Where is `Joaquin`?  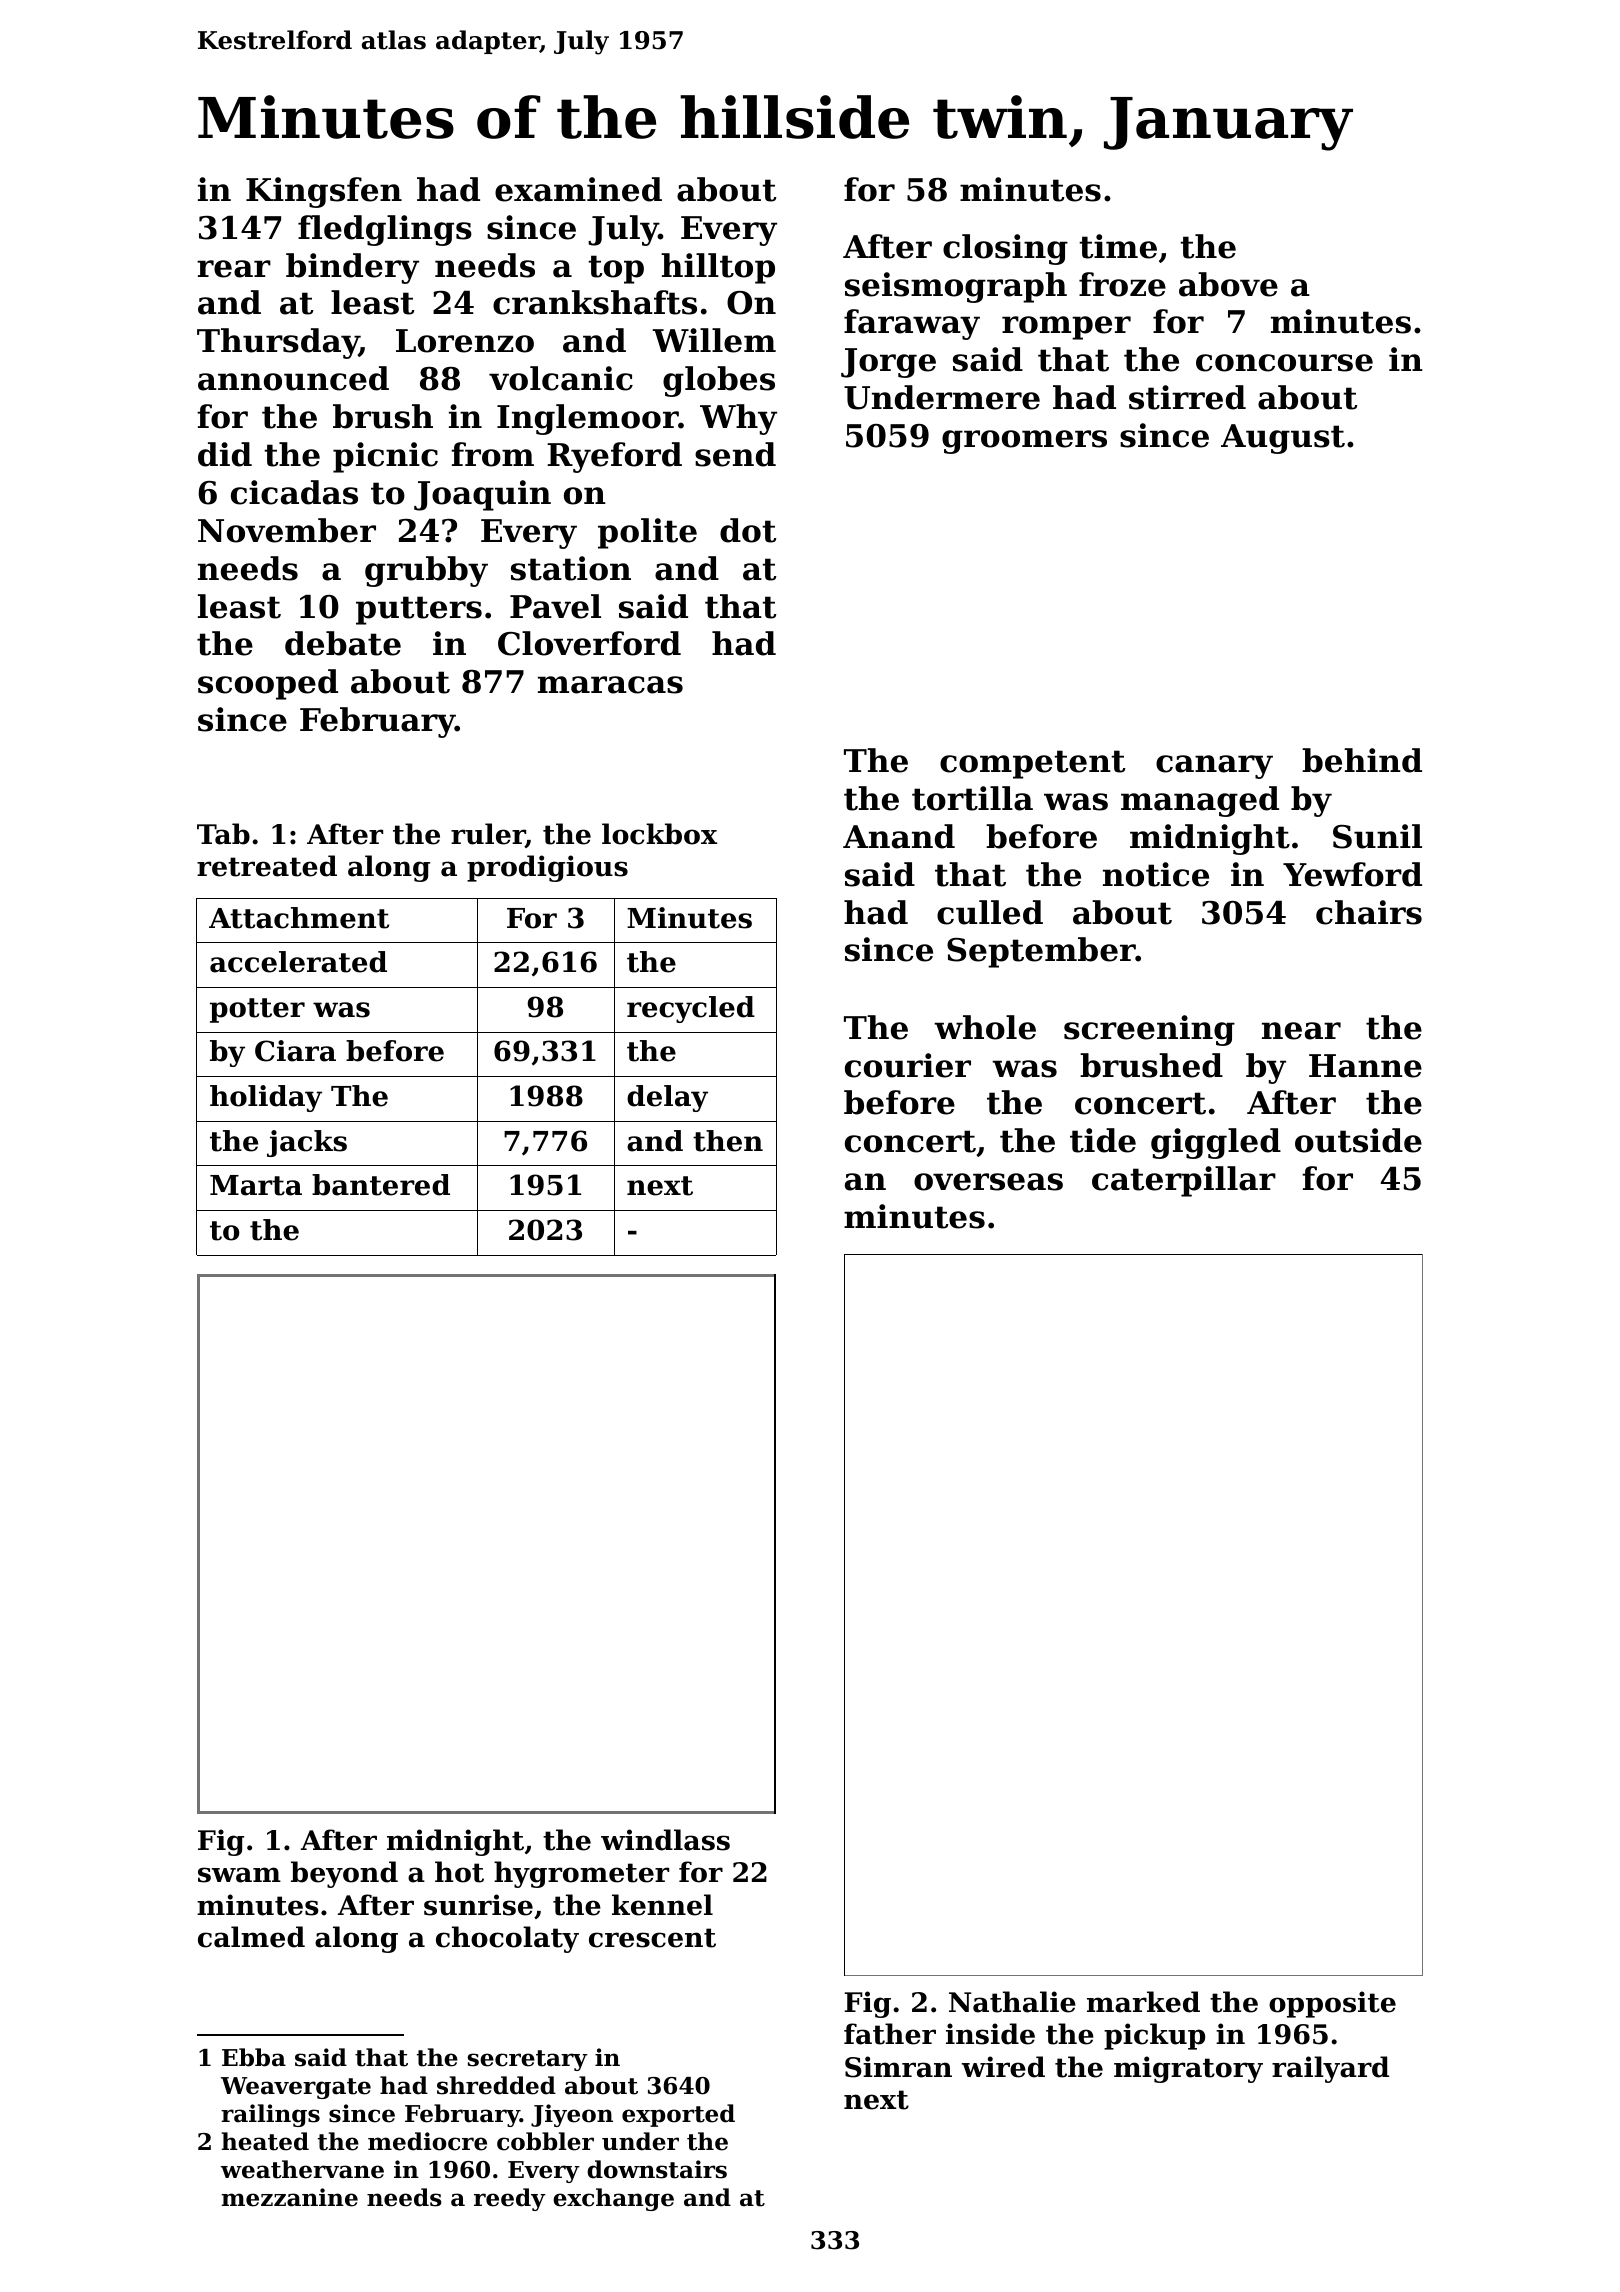
Joaquin is located at coordinates (482, 495).
